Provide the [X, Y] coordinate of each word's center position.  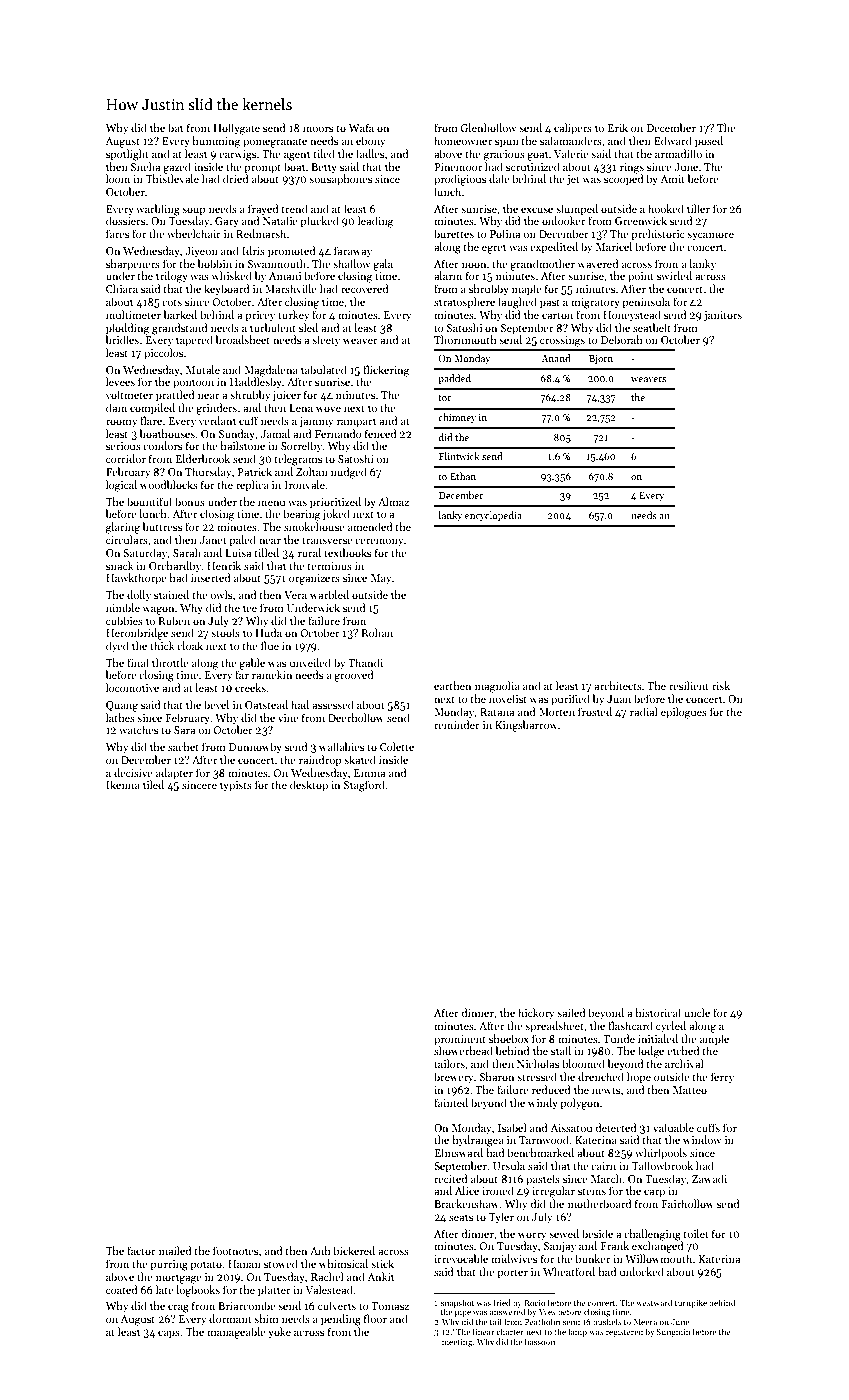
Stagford [365, 786]
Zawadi [709, 1178]
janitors [723, 316]
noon [474, 265]
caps [169, 1334]
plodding [128, 329]
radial [644, 711]
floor [375, 1318]
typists [236, 786]
